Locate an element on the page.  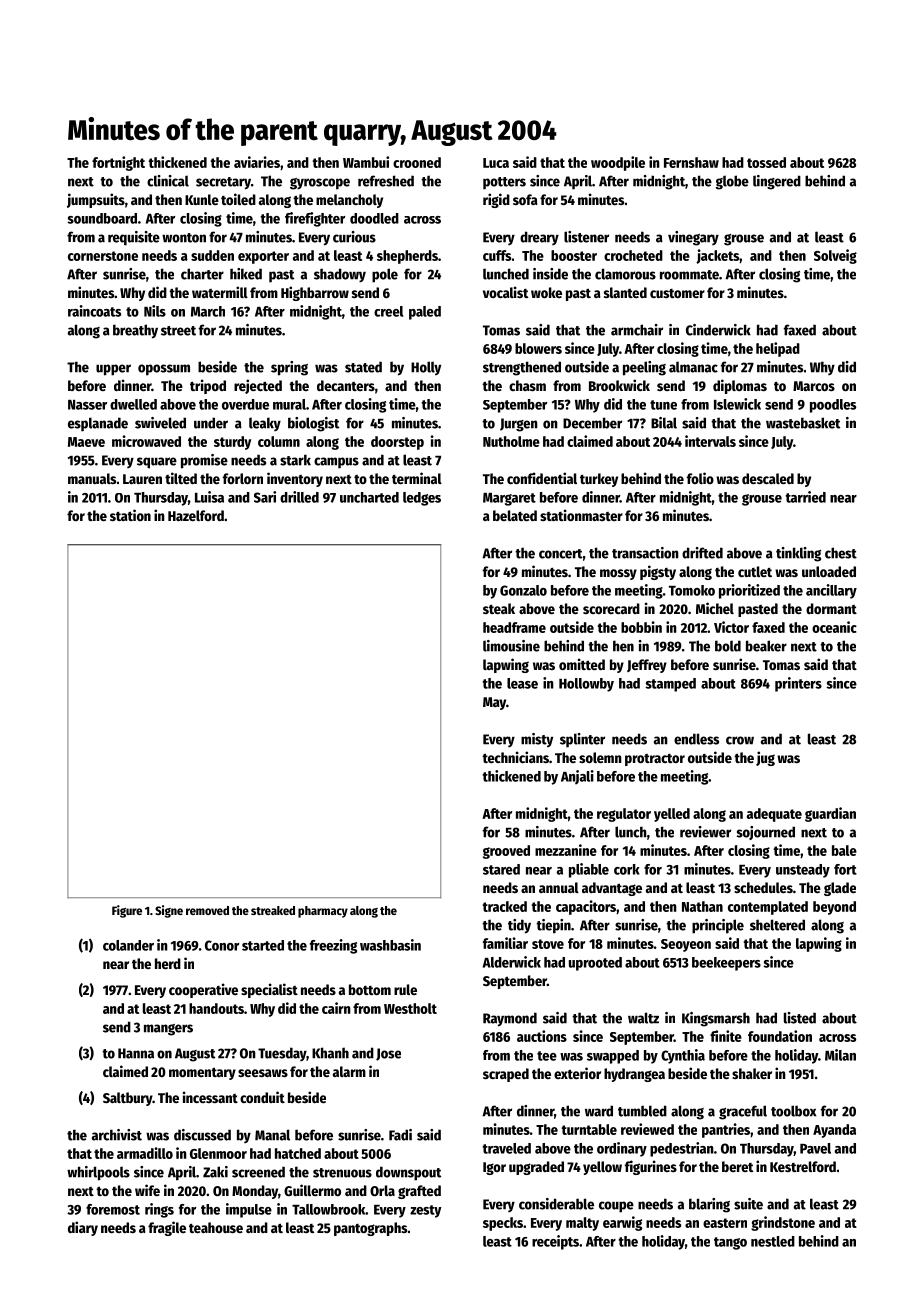
armadillo is located at coordinates (145, 1153).
